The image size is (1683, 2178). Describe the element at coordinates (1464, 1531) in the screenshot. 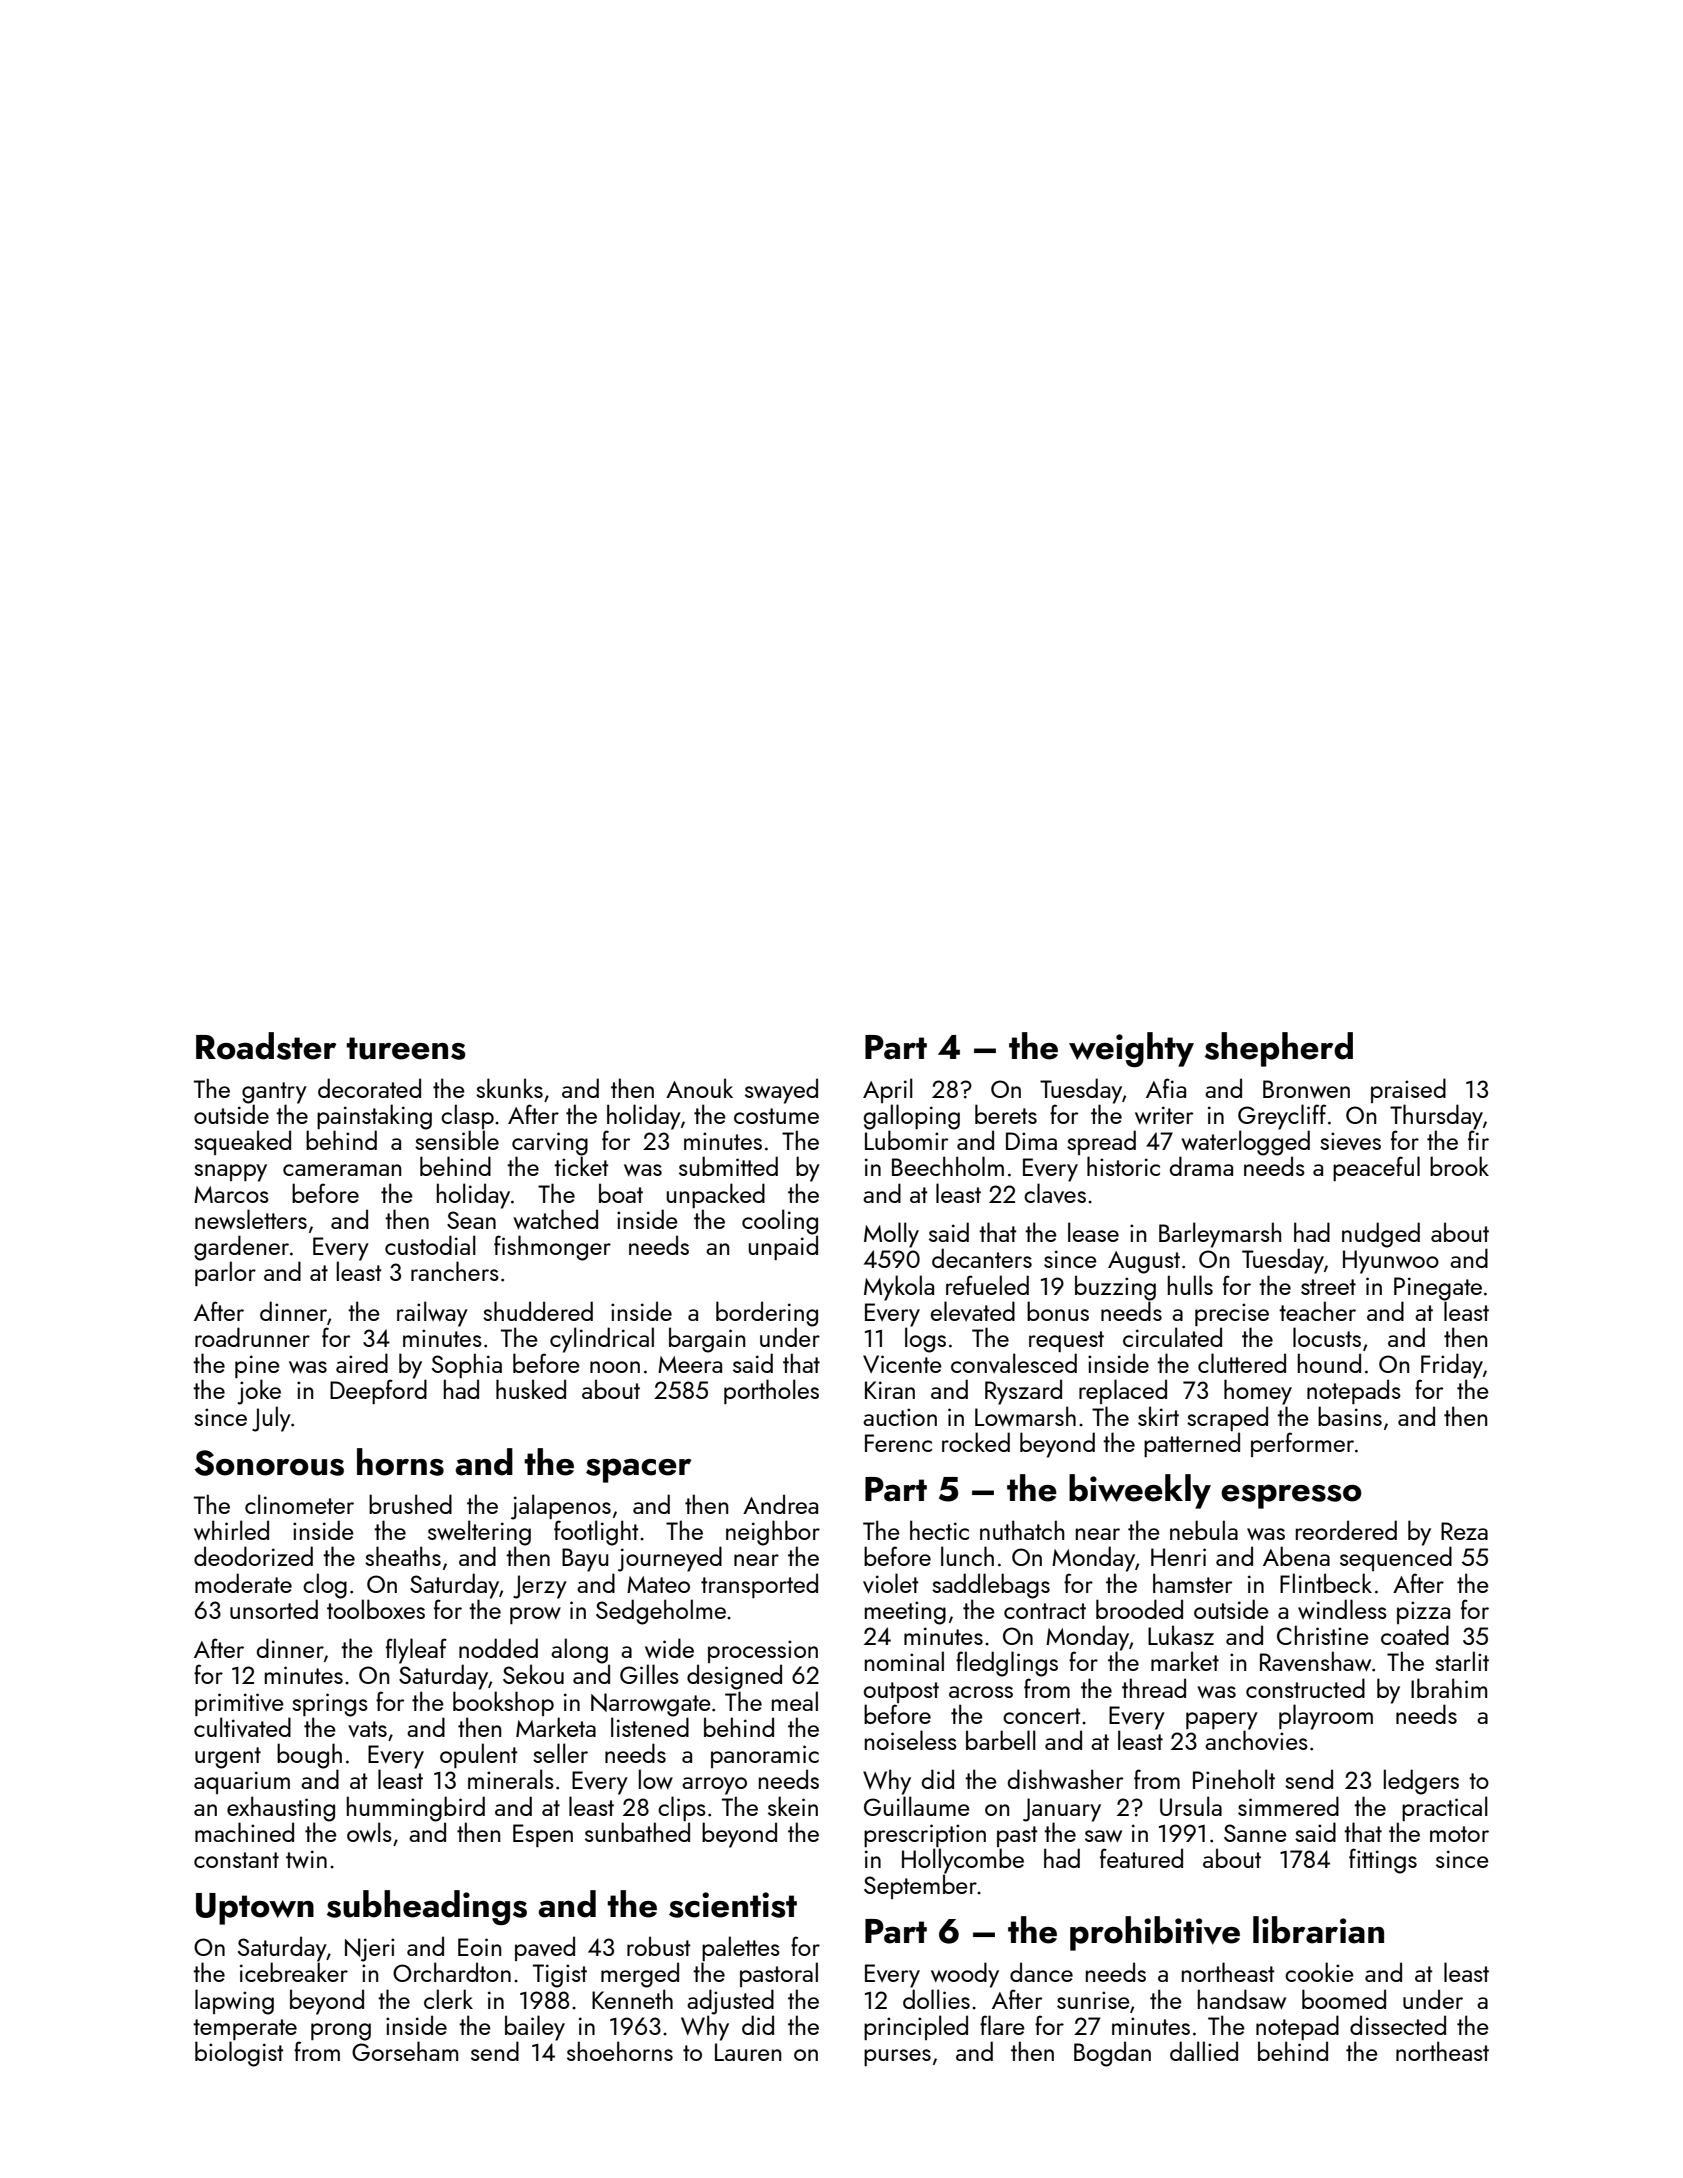

I see `Reza` at that location.
